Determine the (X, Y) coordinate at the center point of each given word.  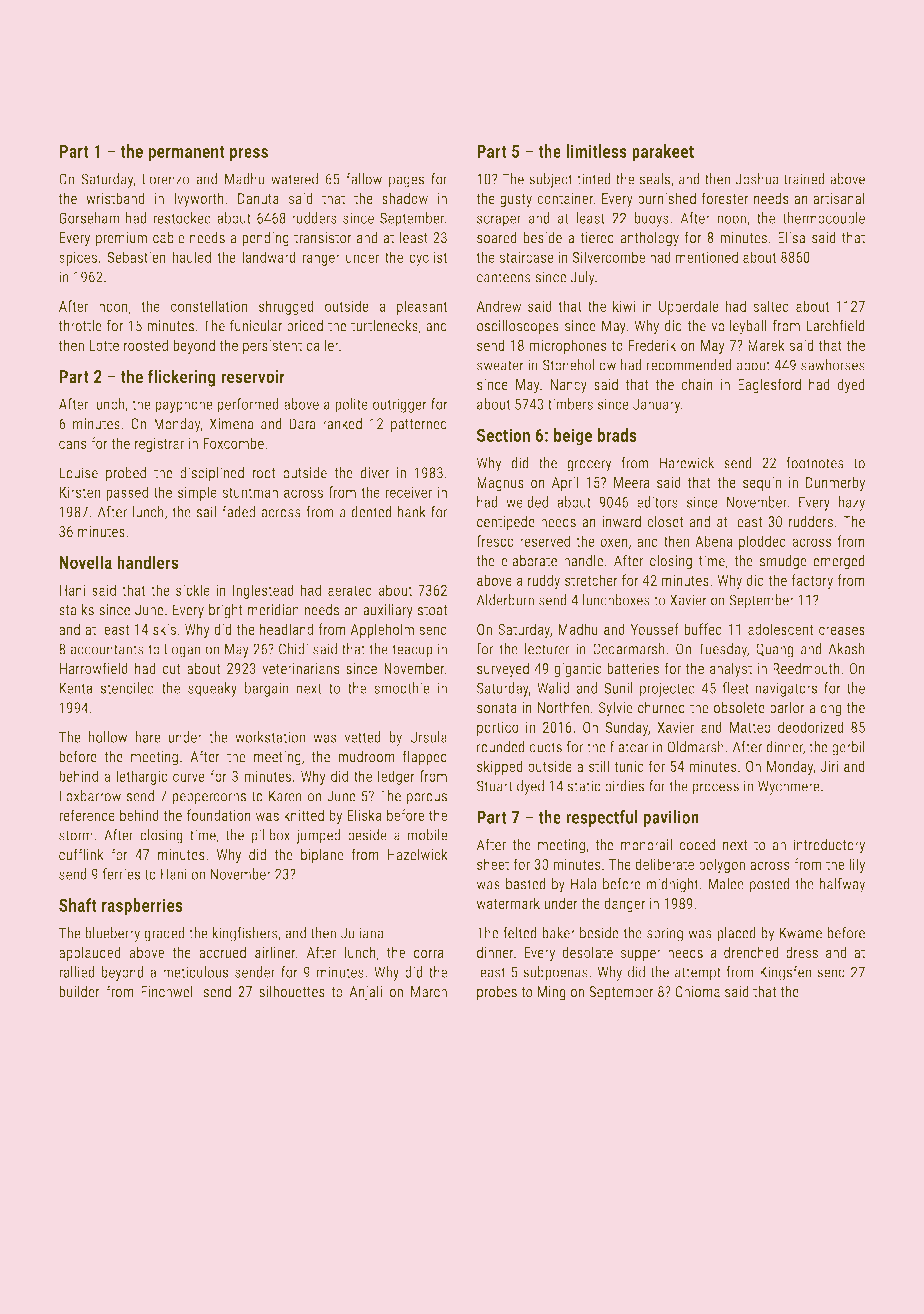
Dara (303, 424)
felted (520, 932)
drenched (751, 952)
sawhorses (833, 365)
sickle (193, 590)
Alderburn (505, 600)
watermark (508, 903)
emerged (839, 562)
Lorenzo (166, 179)
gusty (516, 201)
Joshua (757, 179)
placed (736, 934)
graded (164, 934)
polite (351, 405)
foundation (219, 815)
